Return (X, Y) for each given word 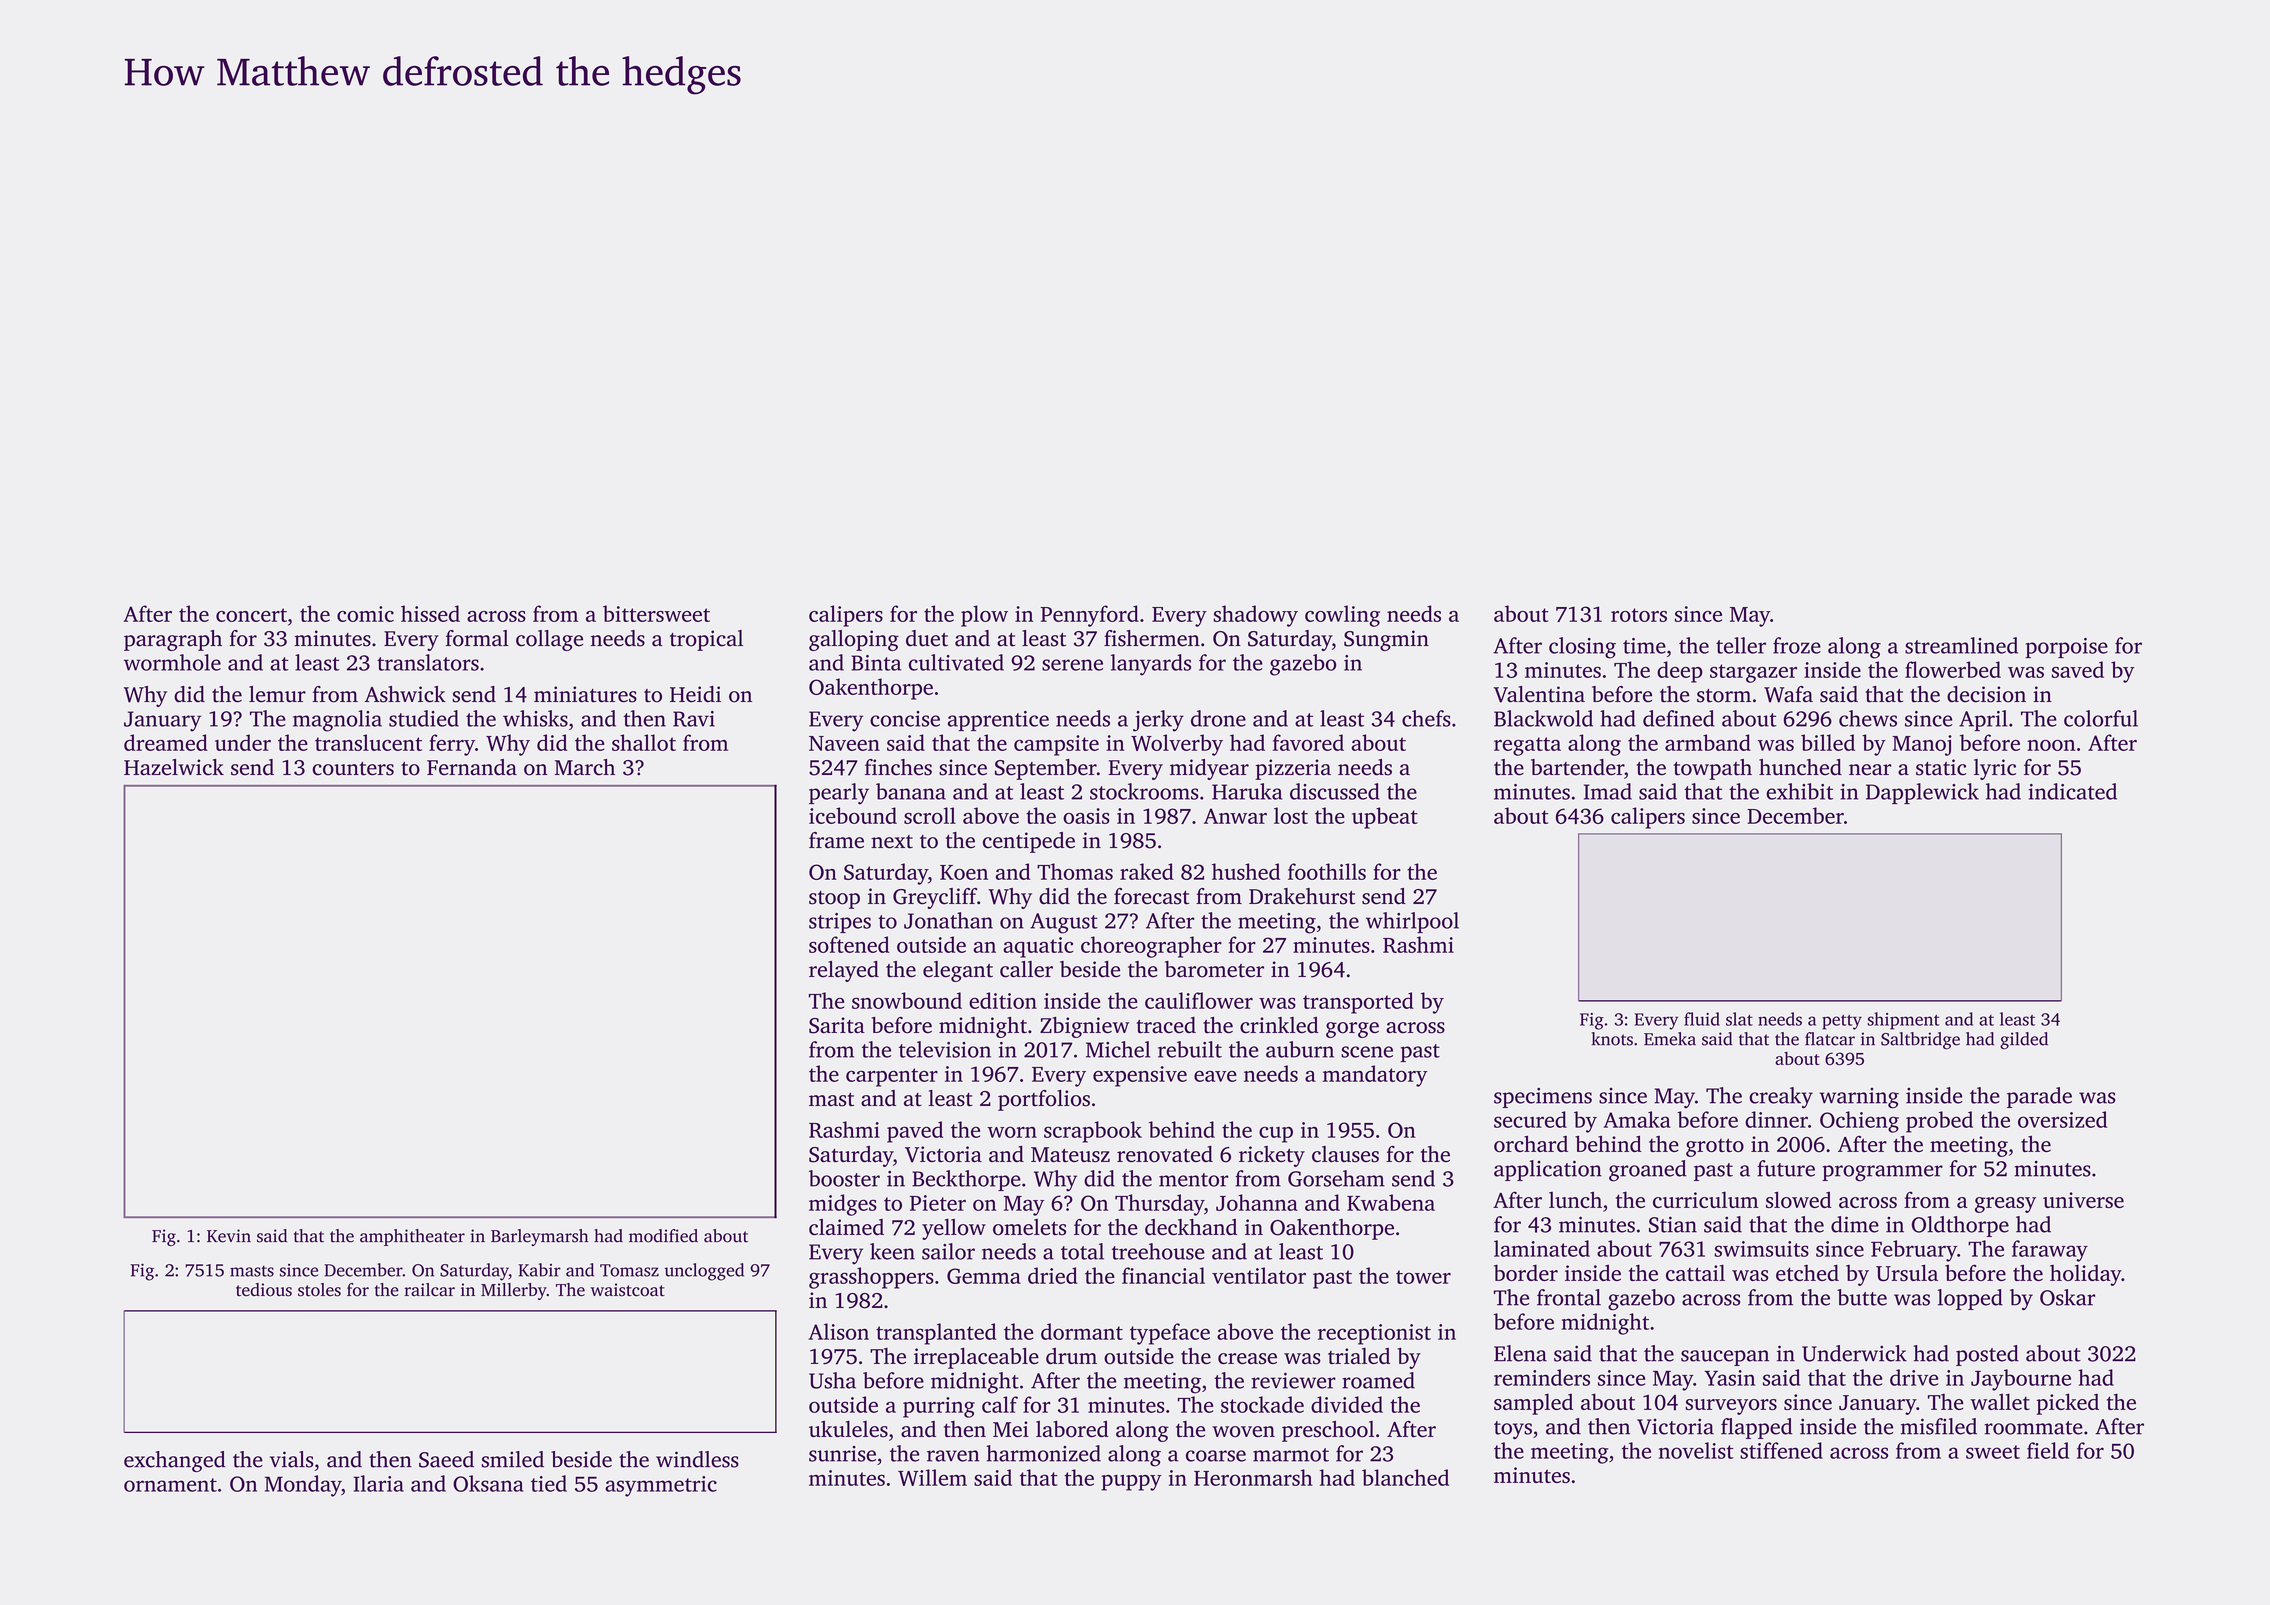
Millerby (514, 1291)
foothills (1327, 871)
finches (898, 767)
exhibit (1799, 791)
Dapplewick (1922, 793)
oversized (2062, 1119)
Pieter (938, 1203)
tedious (264, 1290)
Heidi (695, 694)
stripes (840, 923)
